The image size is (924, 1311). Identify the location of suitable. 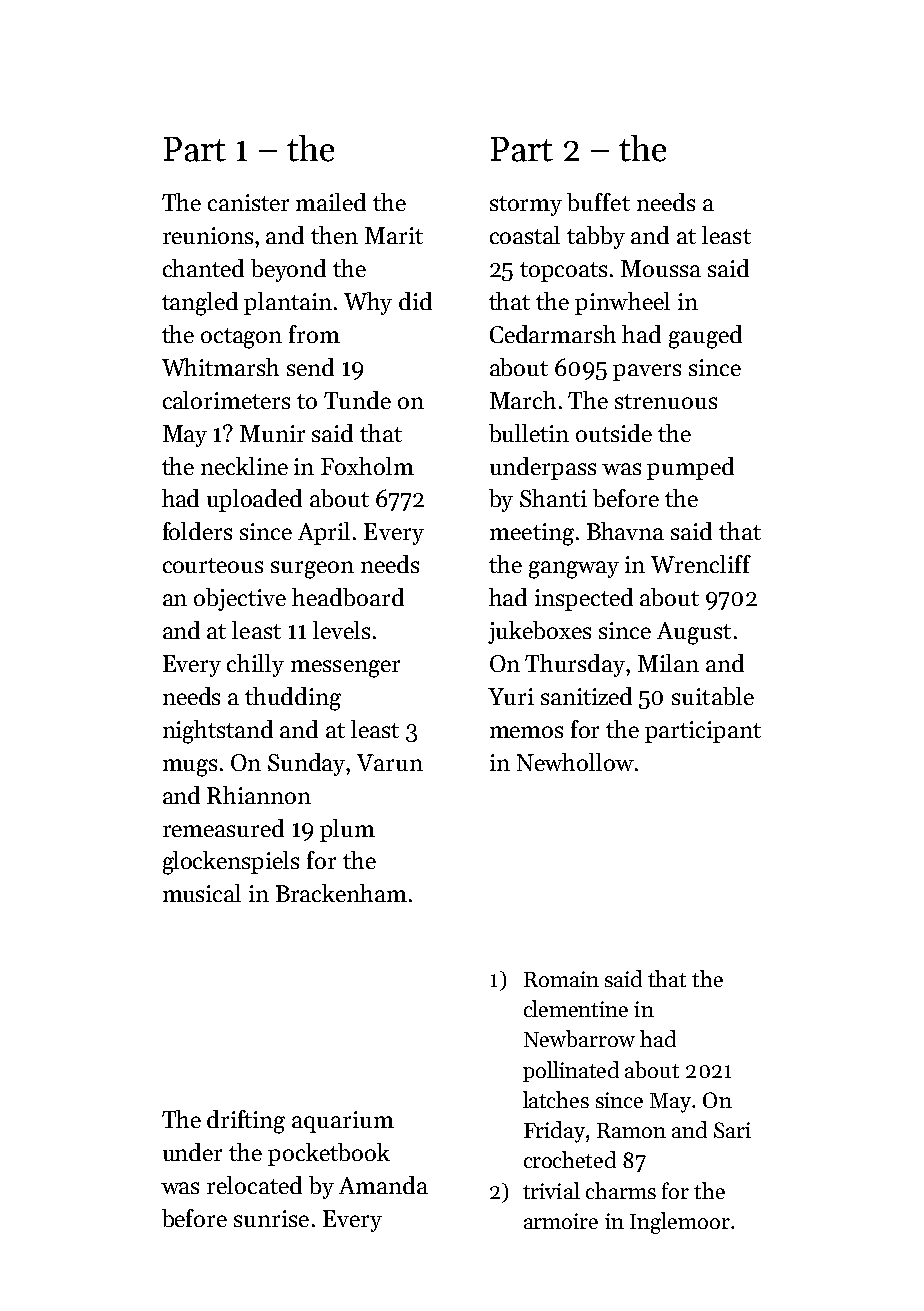
(713, 696).
